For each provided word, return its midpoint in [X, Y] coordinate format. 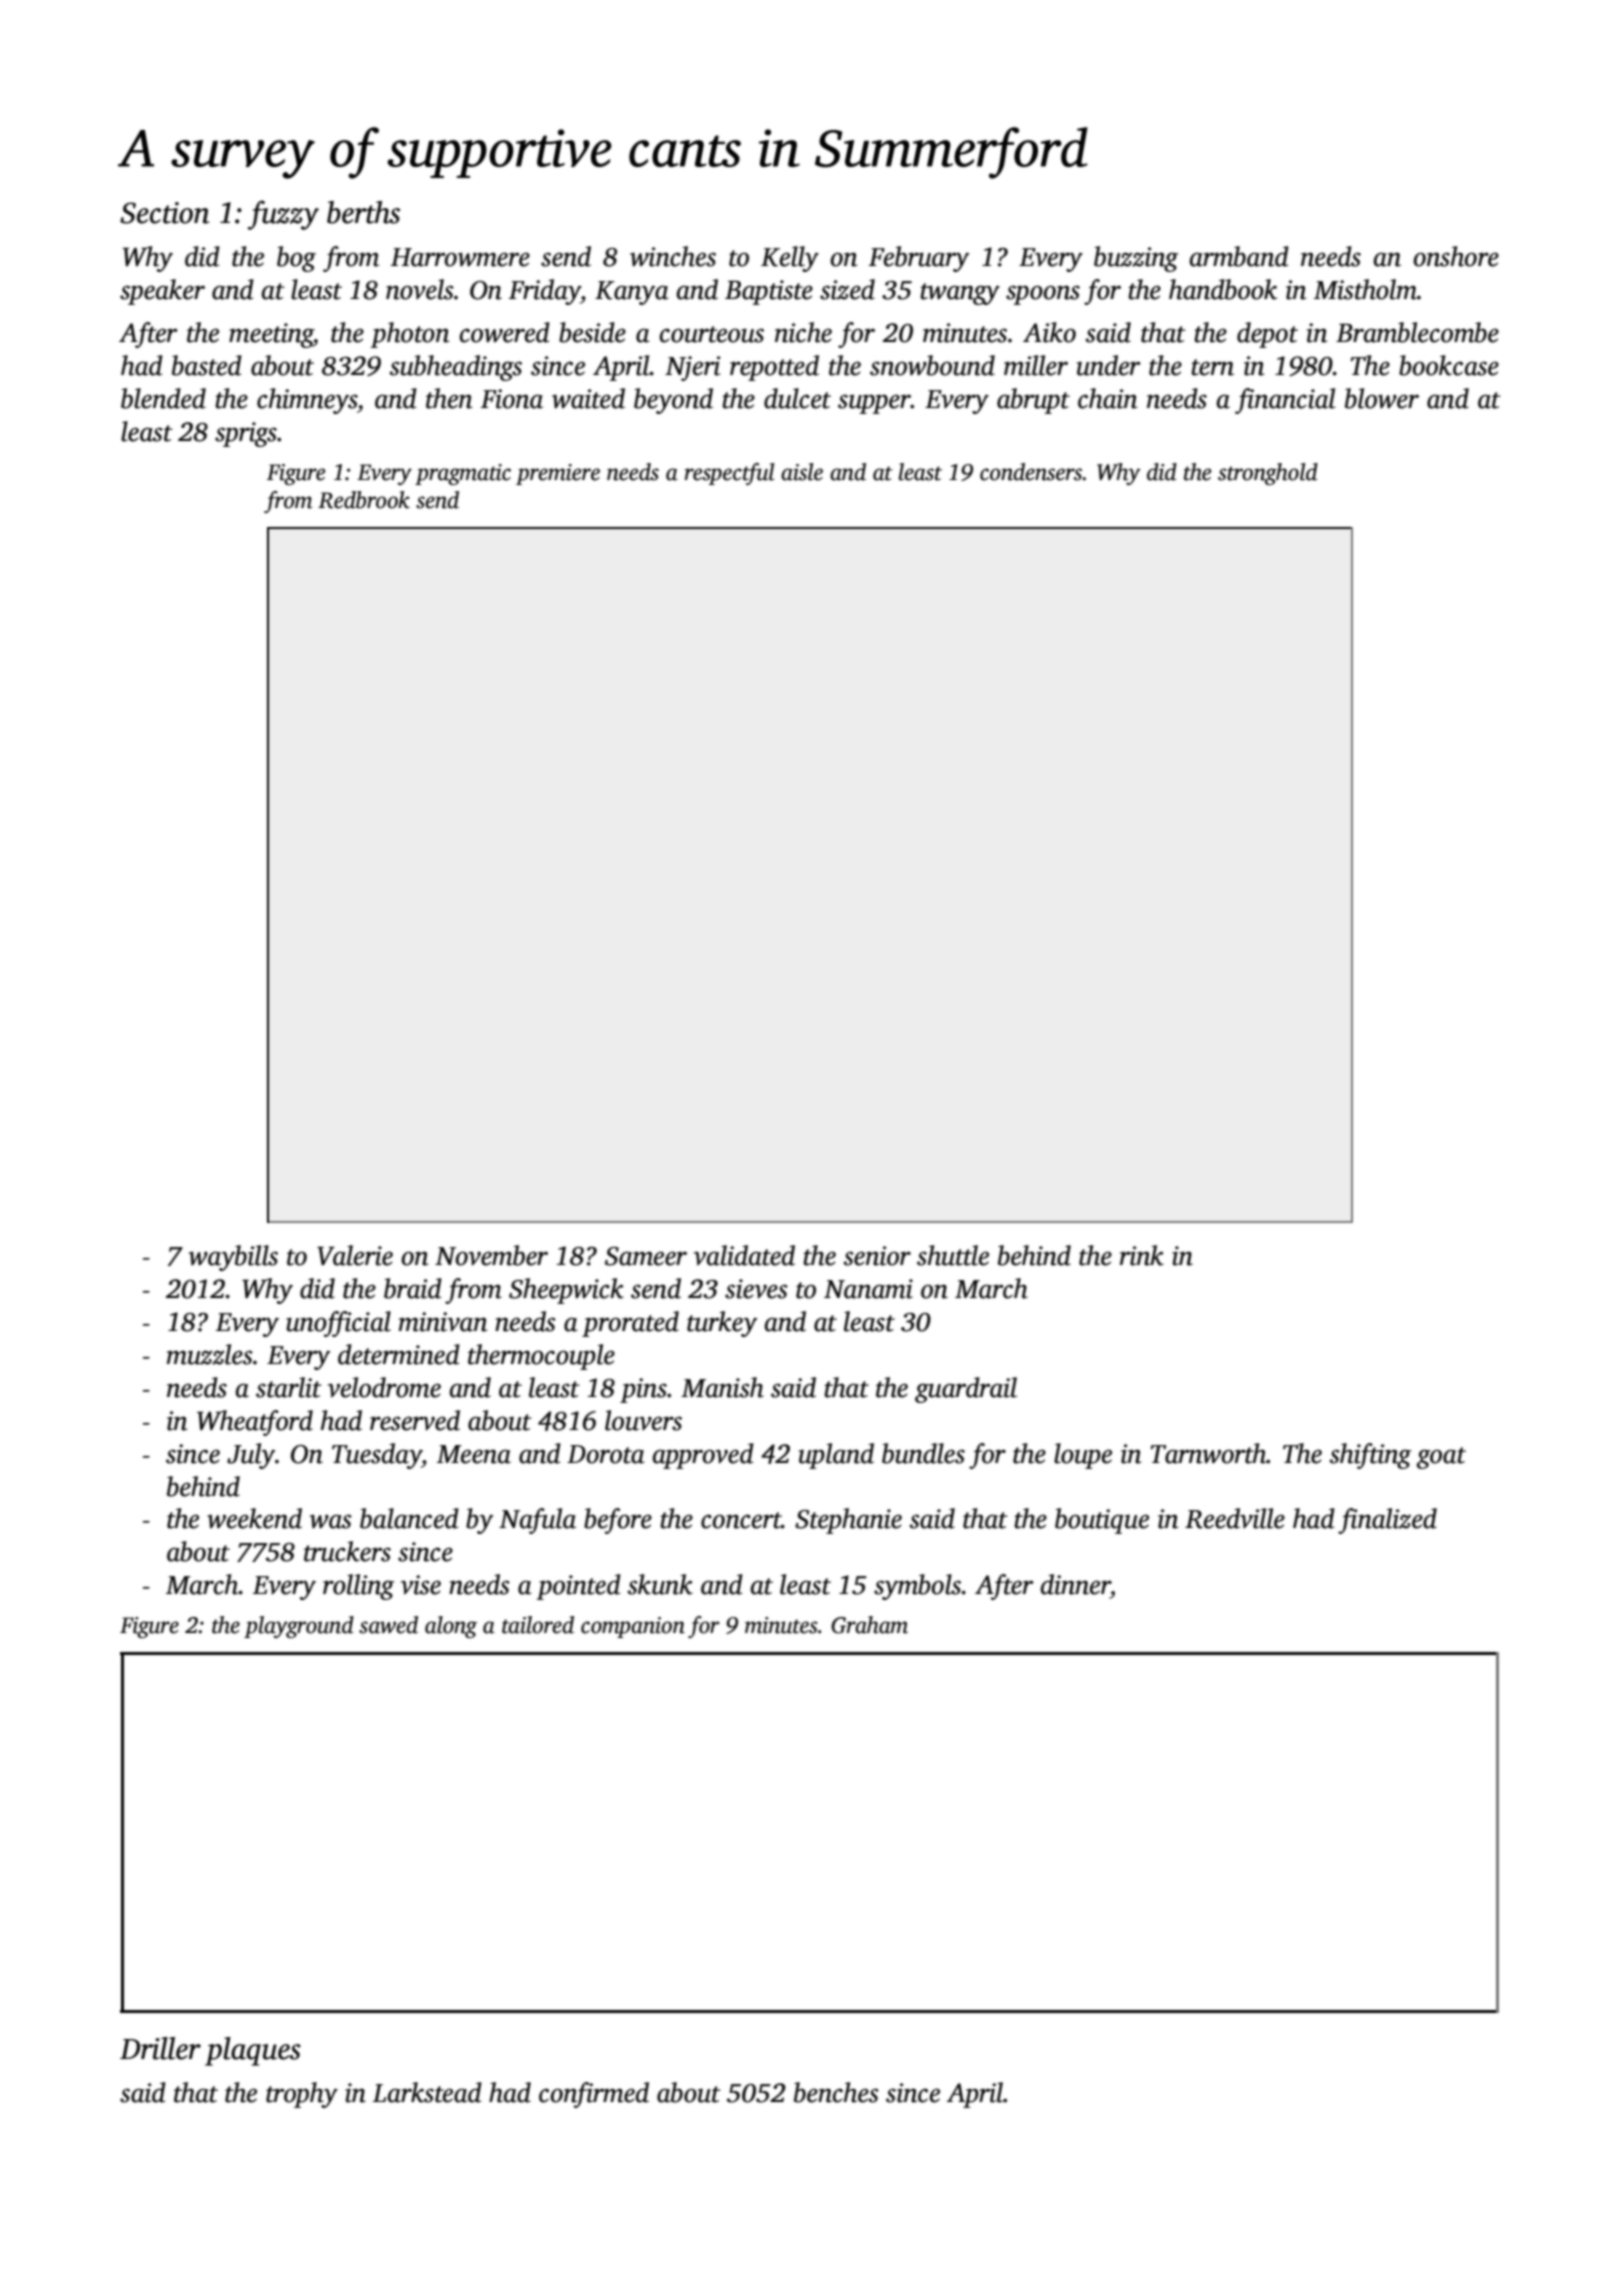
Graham [869, 1625]
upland [836, 1456]
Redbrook [364, 500]
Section [164, 213]
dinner [1075, 1584]
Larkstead [427, 2092]
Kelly [790, 259]
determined [399, 1354]
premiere [558, 474]
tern [1213, 367]
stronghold [1268, 474]
